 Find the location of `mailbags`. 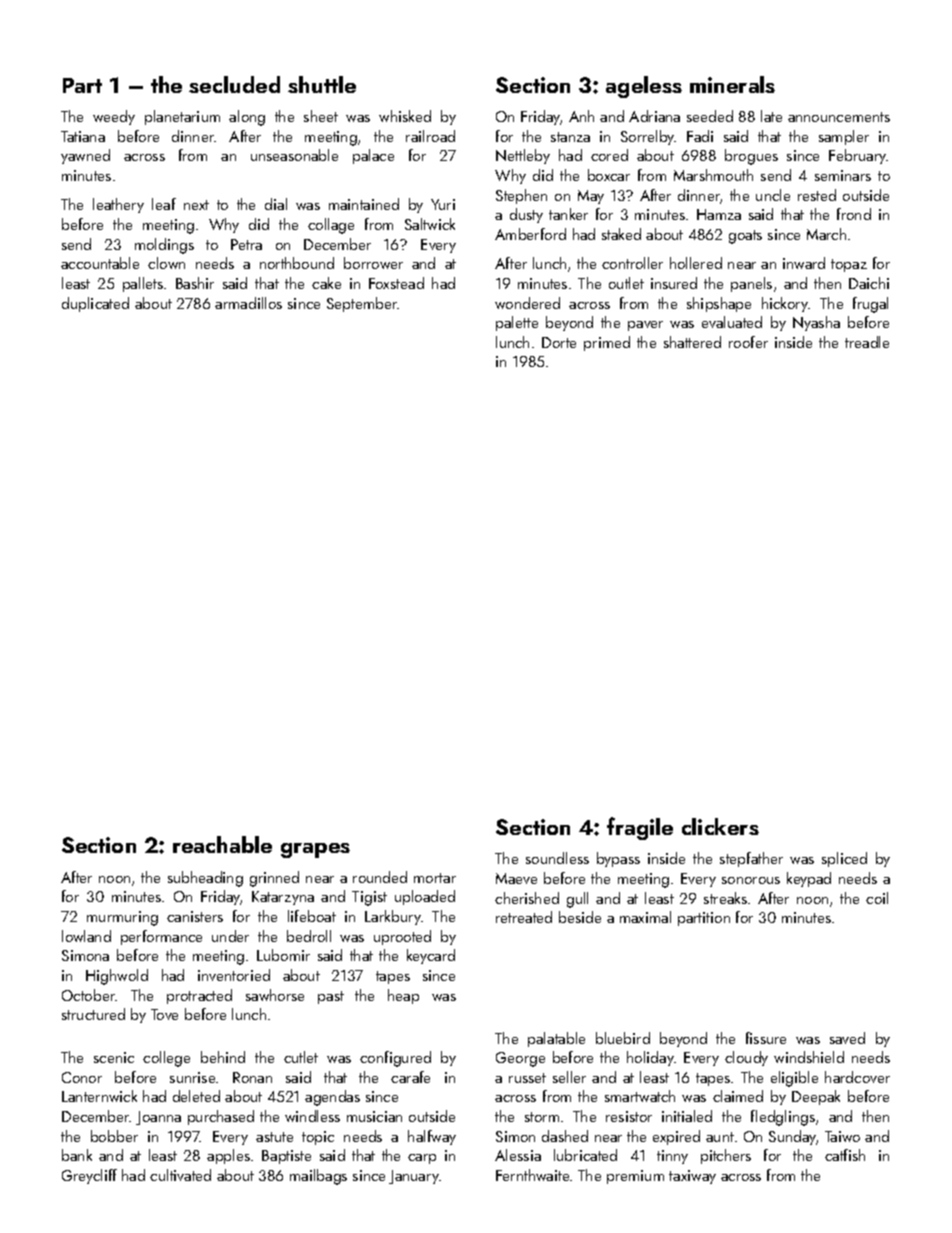

mailbags is located at coordinates (318, 1177).
